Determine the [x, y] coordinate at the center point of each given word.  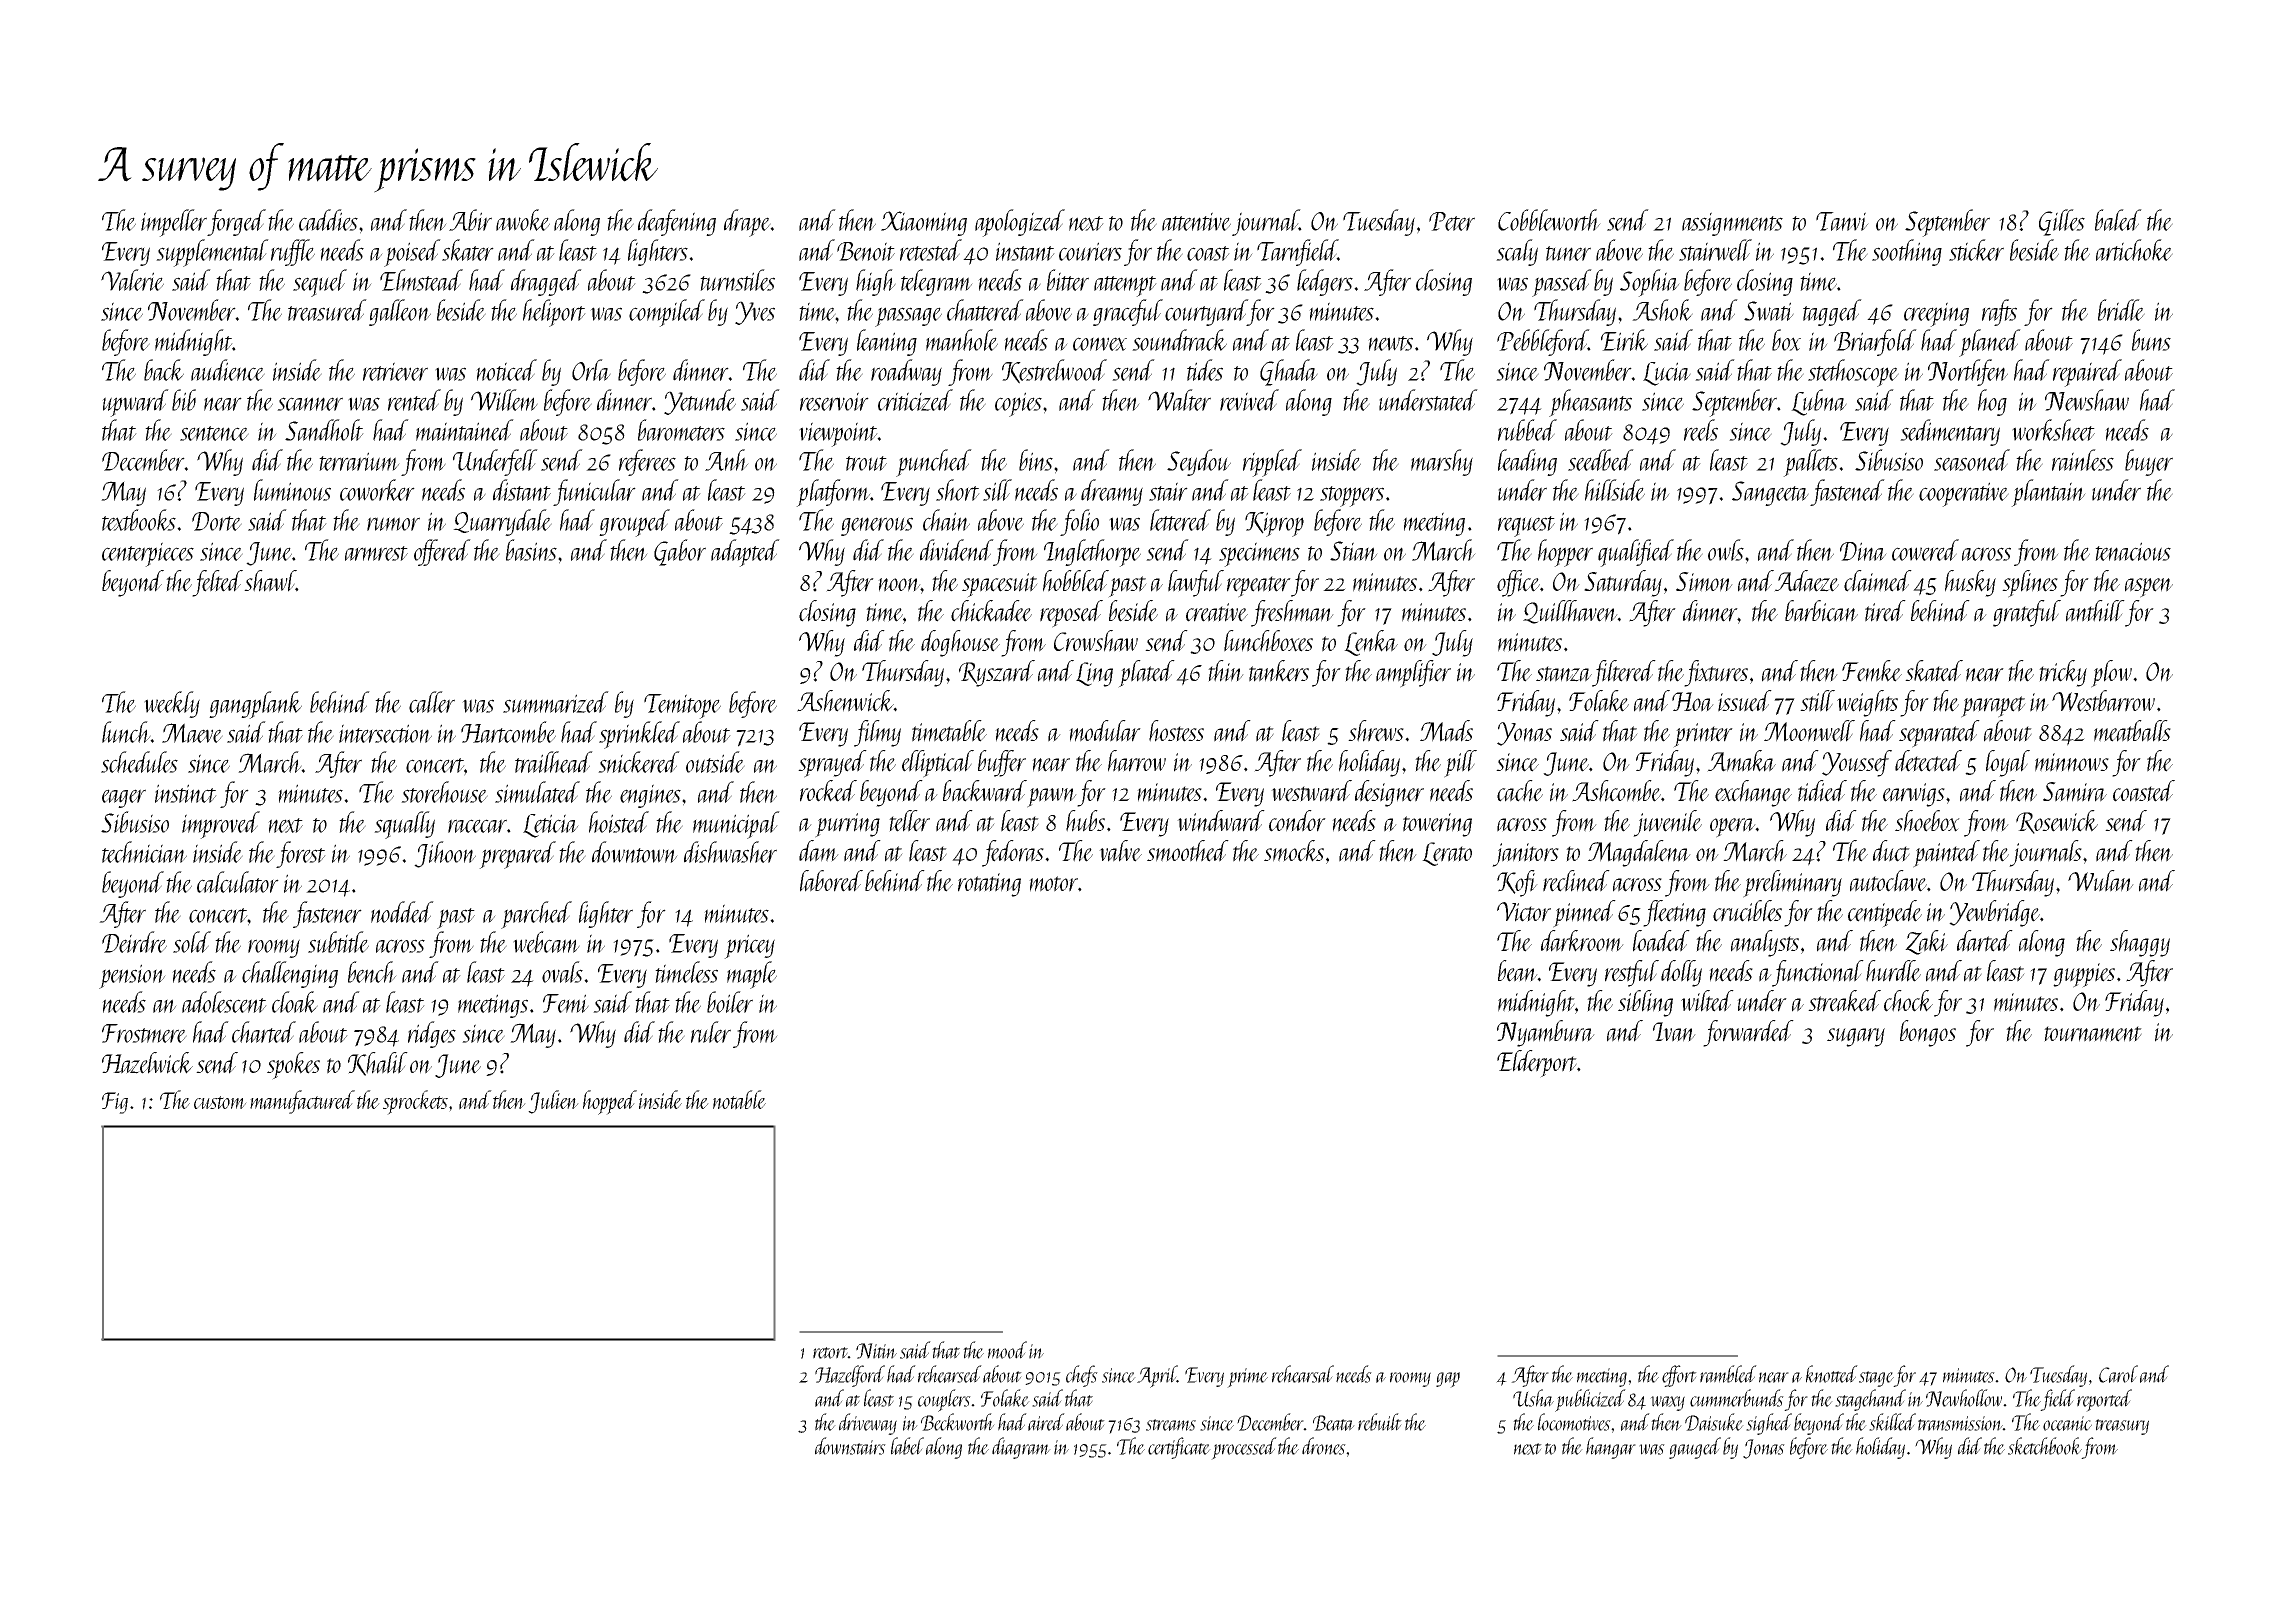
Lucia [1667, 374]
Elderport [1537, 1064]
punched [934, 463]
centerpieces [148, 554]
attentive [1196, 221]
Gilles [2062, 222]
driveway [868, 1424]
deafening [677, 222]
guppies [2084, 975]
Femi [566, 1003]
